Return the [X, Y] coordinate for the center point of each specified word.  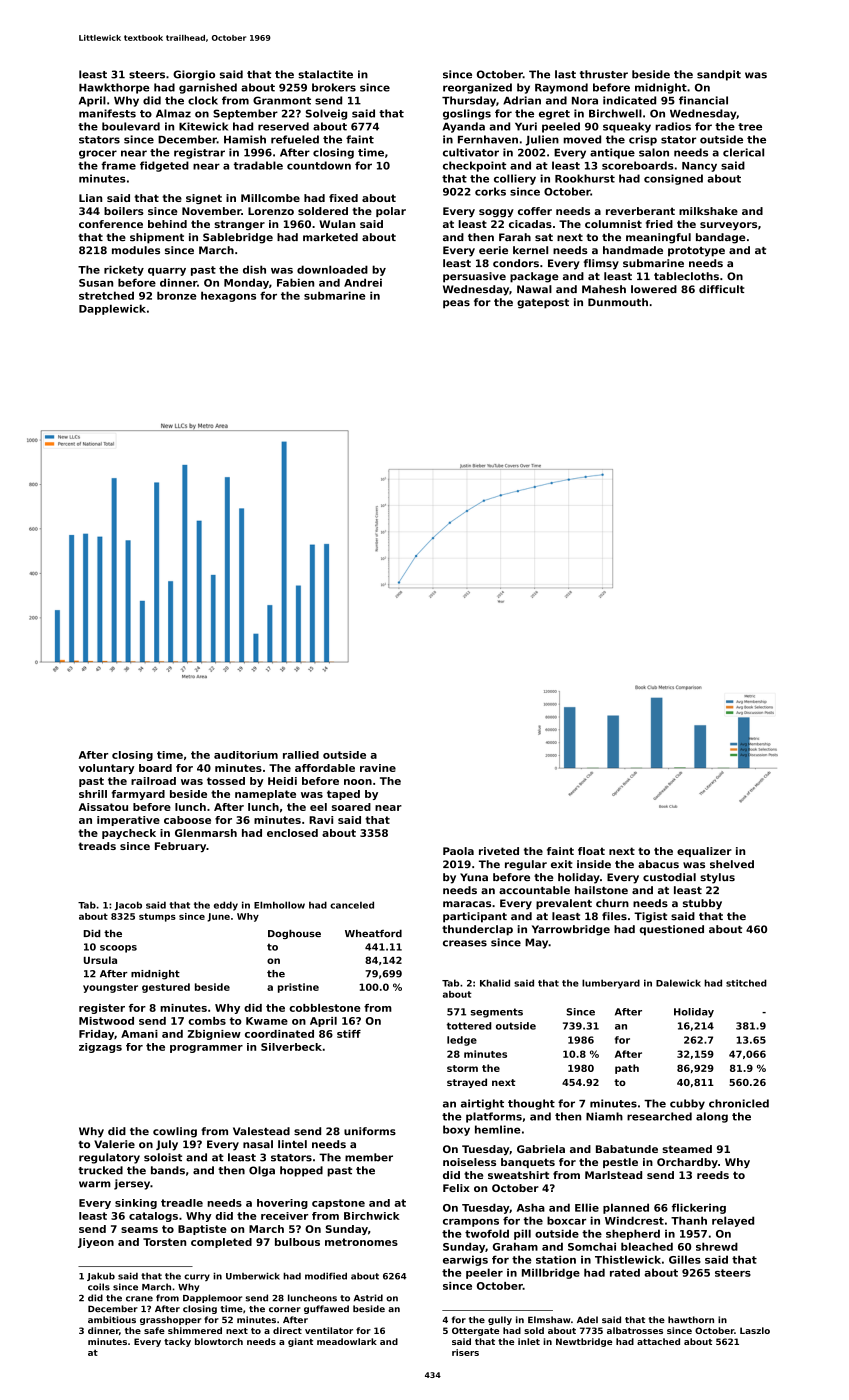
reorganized [477, 88]
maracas [467, 904]
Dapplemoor [212, 1298]
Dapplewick [112, 309]
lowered [654, 289]
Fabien [295, 282]
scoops [118, 949]
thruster [604, 74]
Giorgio [194, 75]
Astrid [368, 1298]
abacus [658, 864]
